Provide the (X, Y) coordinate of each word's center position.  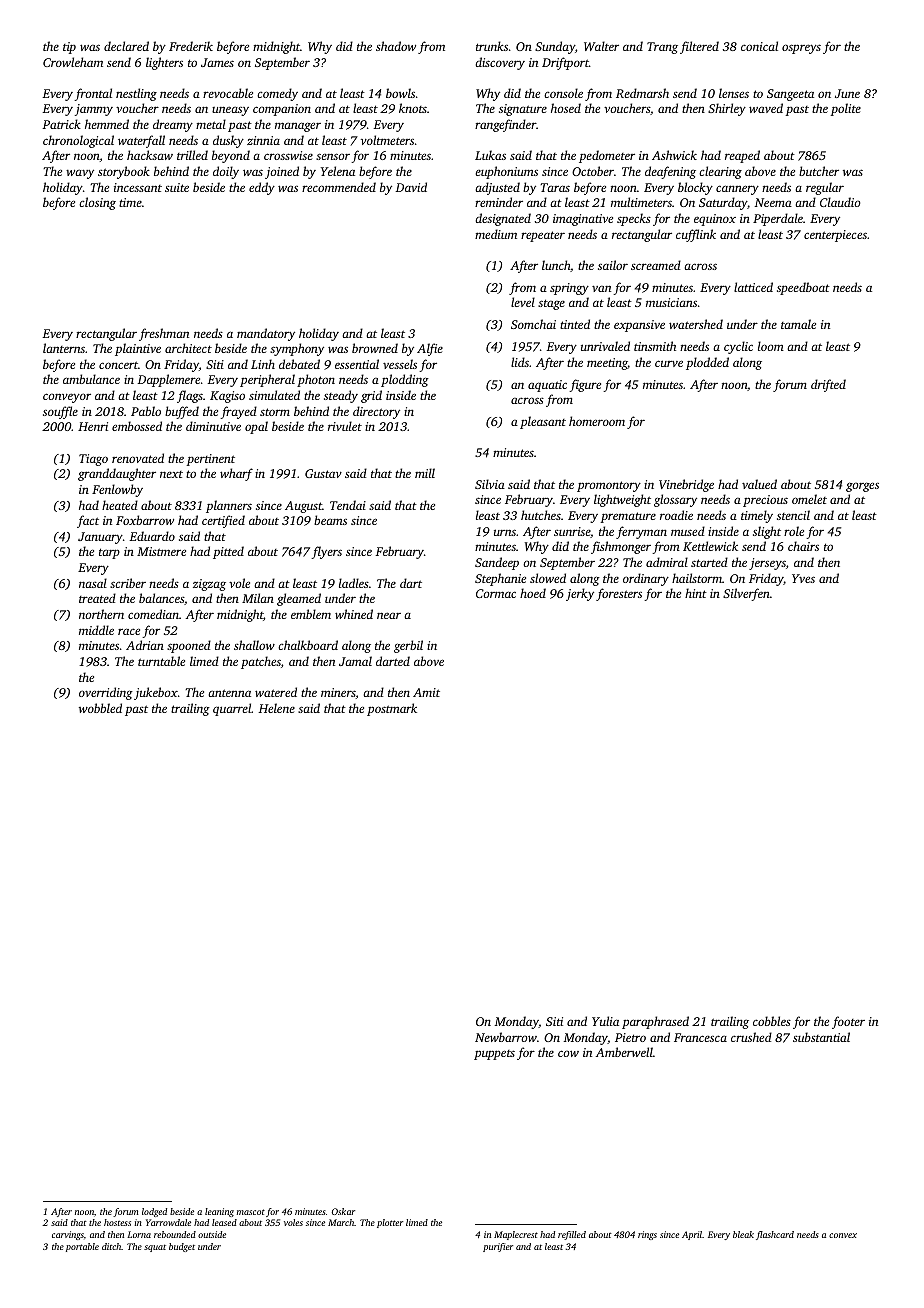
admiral (667, 562)
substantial (821, 1037)
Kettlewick (710, 546)
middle (96, 630)
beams (330, 520)
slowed (548, 578)
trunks (492, 46)
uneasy (230, 111)
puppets (494, 1055)
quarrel (232, 709)
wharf (236, 474)
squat (155, 1248)
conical (759, 46)
